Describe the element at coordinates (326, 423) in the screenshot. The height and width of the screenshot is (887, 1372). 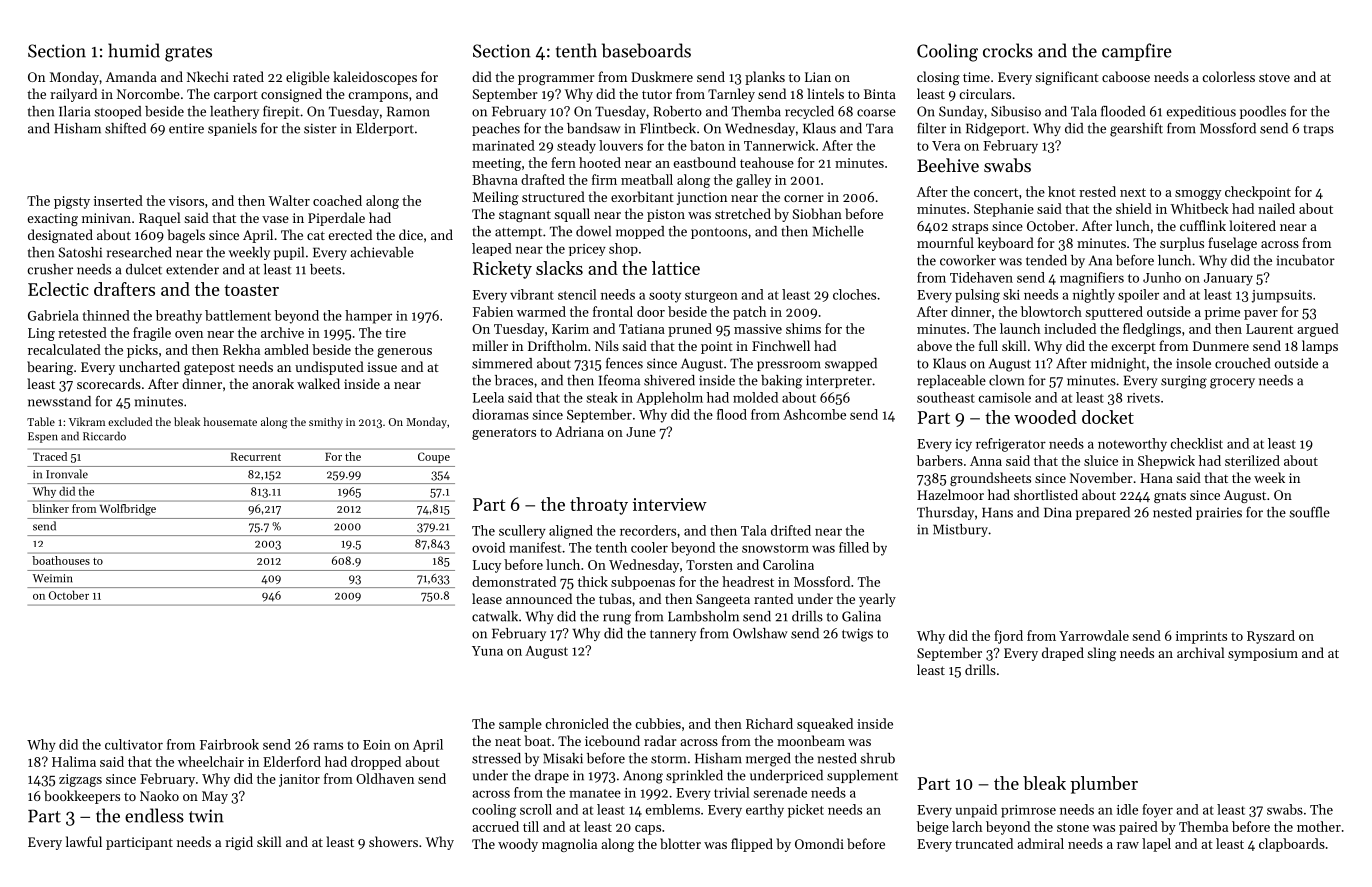
I see `smithy` at that location.
